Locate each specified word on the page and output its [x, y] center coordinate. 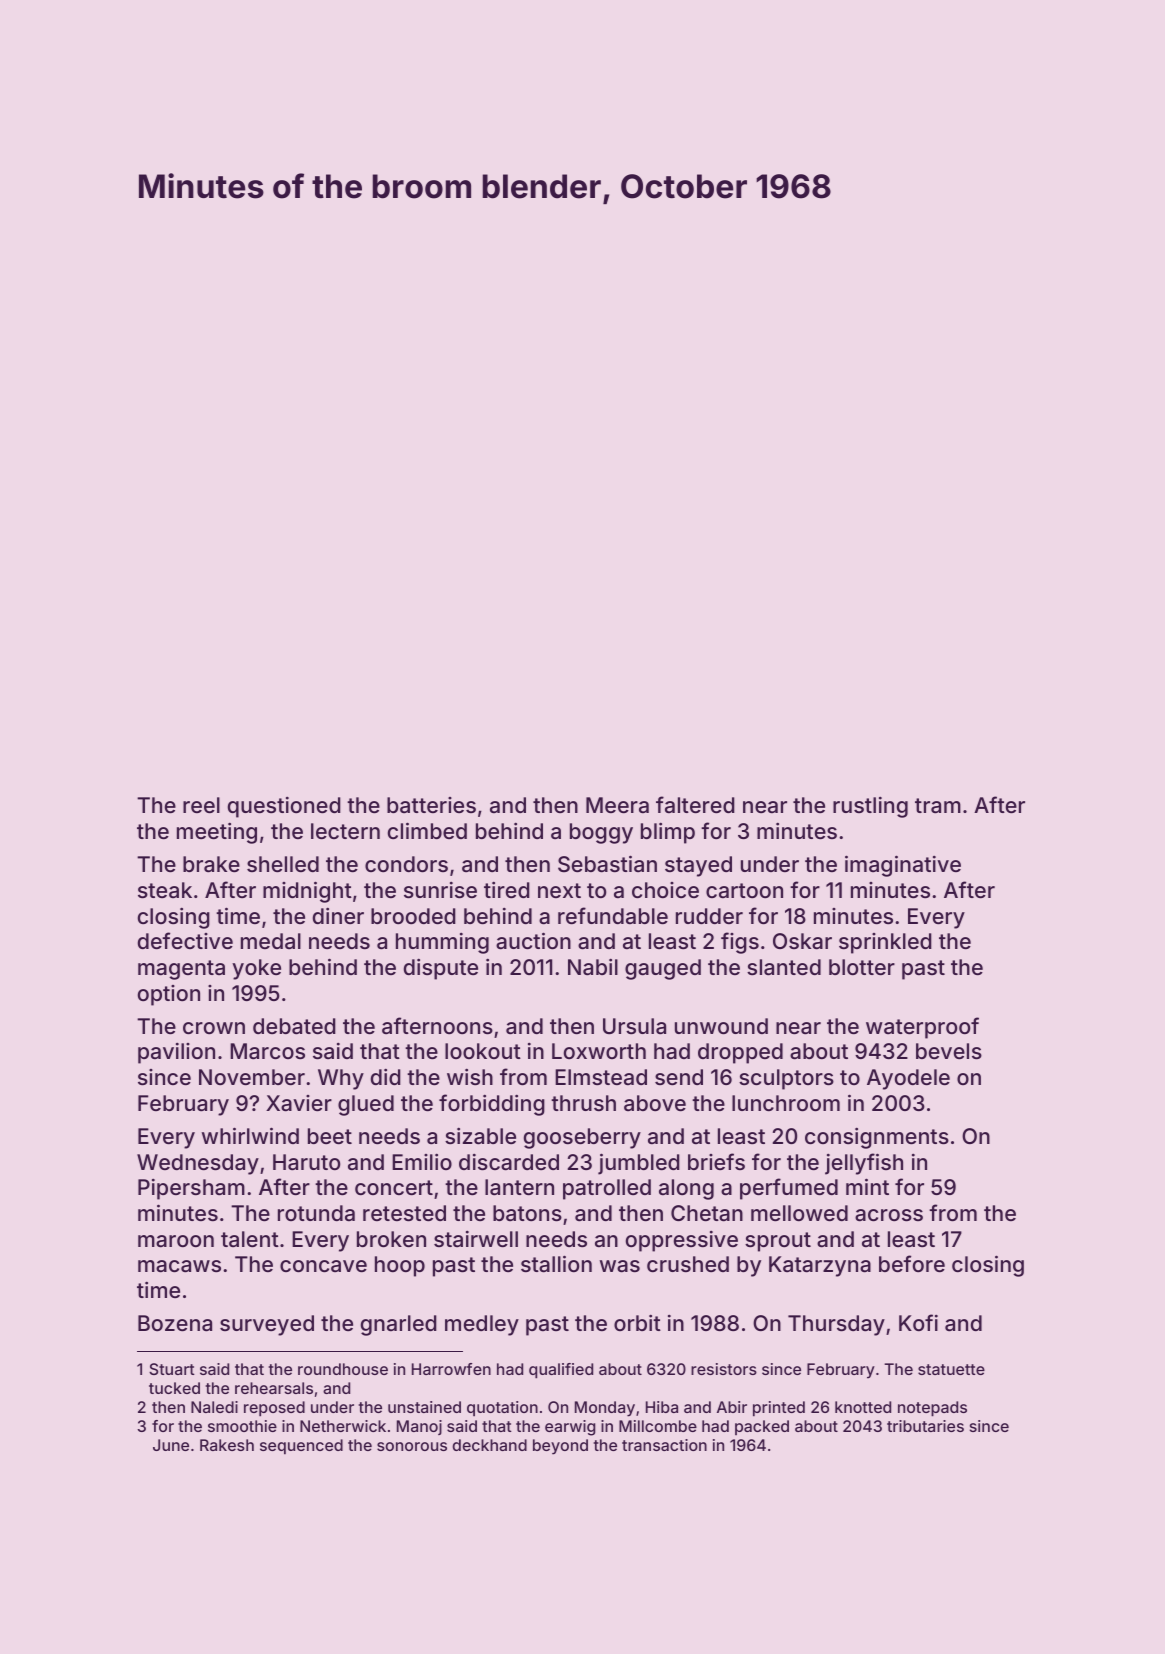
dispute [441, 969]
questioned [284, 807]
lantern [519, 1187]
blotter [862, 967]
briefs [716, 1161]
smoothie [242, 1426]
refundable [613, 915]
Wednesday [198, 1164]
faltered [695, 804]
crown [214, 1028]
